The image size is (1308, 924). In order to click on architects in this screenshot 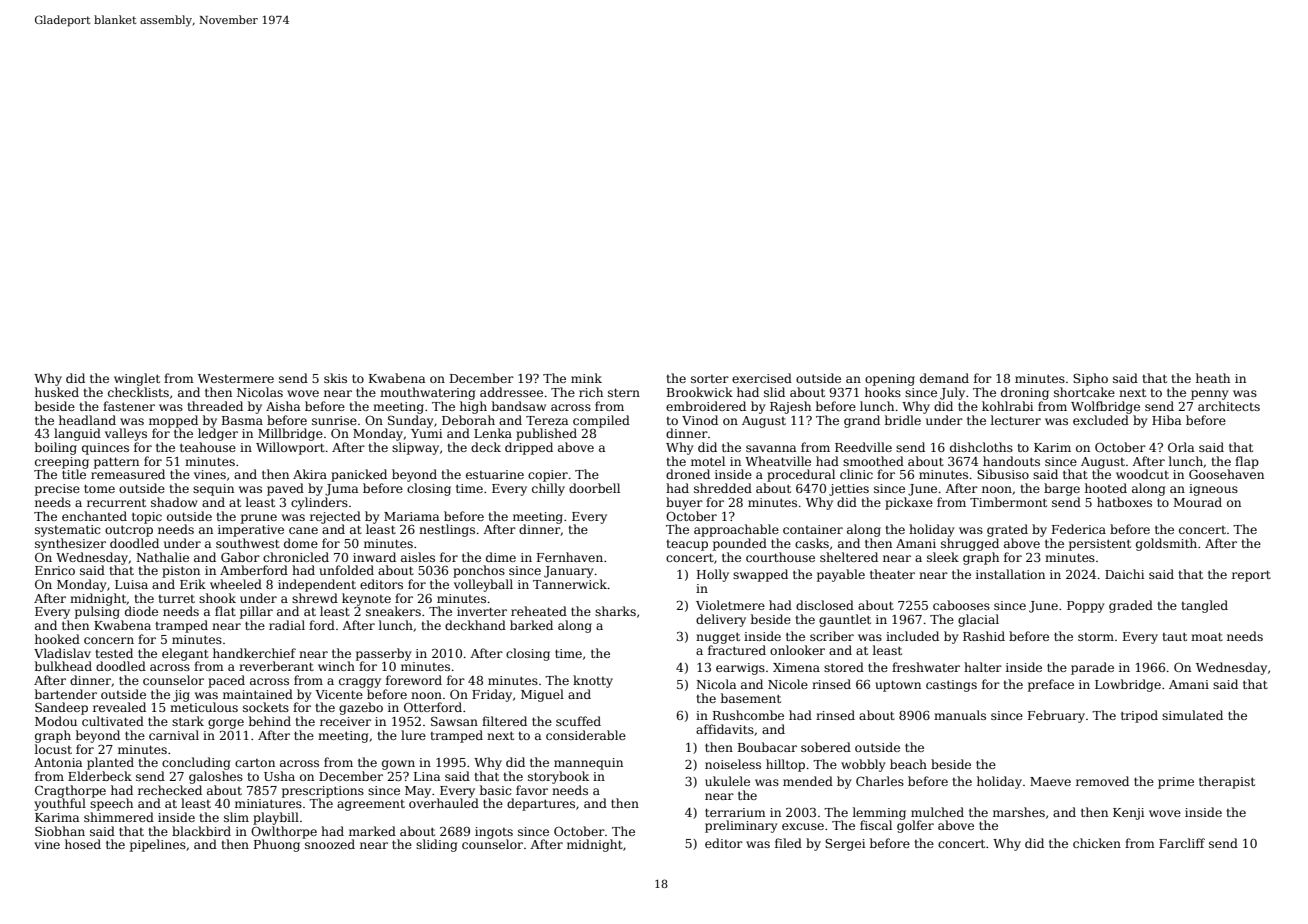, I will do `click(1229, 406)`.
